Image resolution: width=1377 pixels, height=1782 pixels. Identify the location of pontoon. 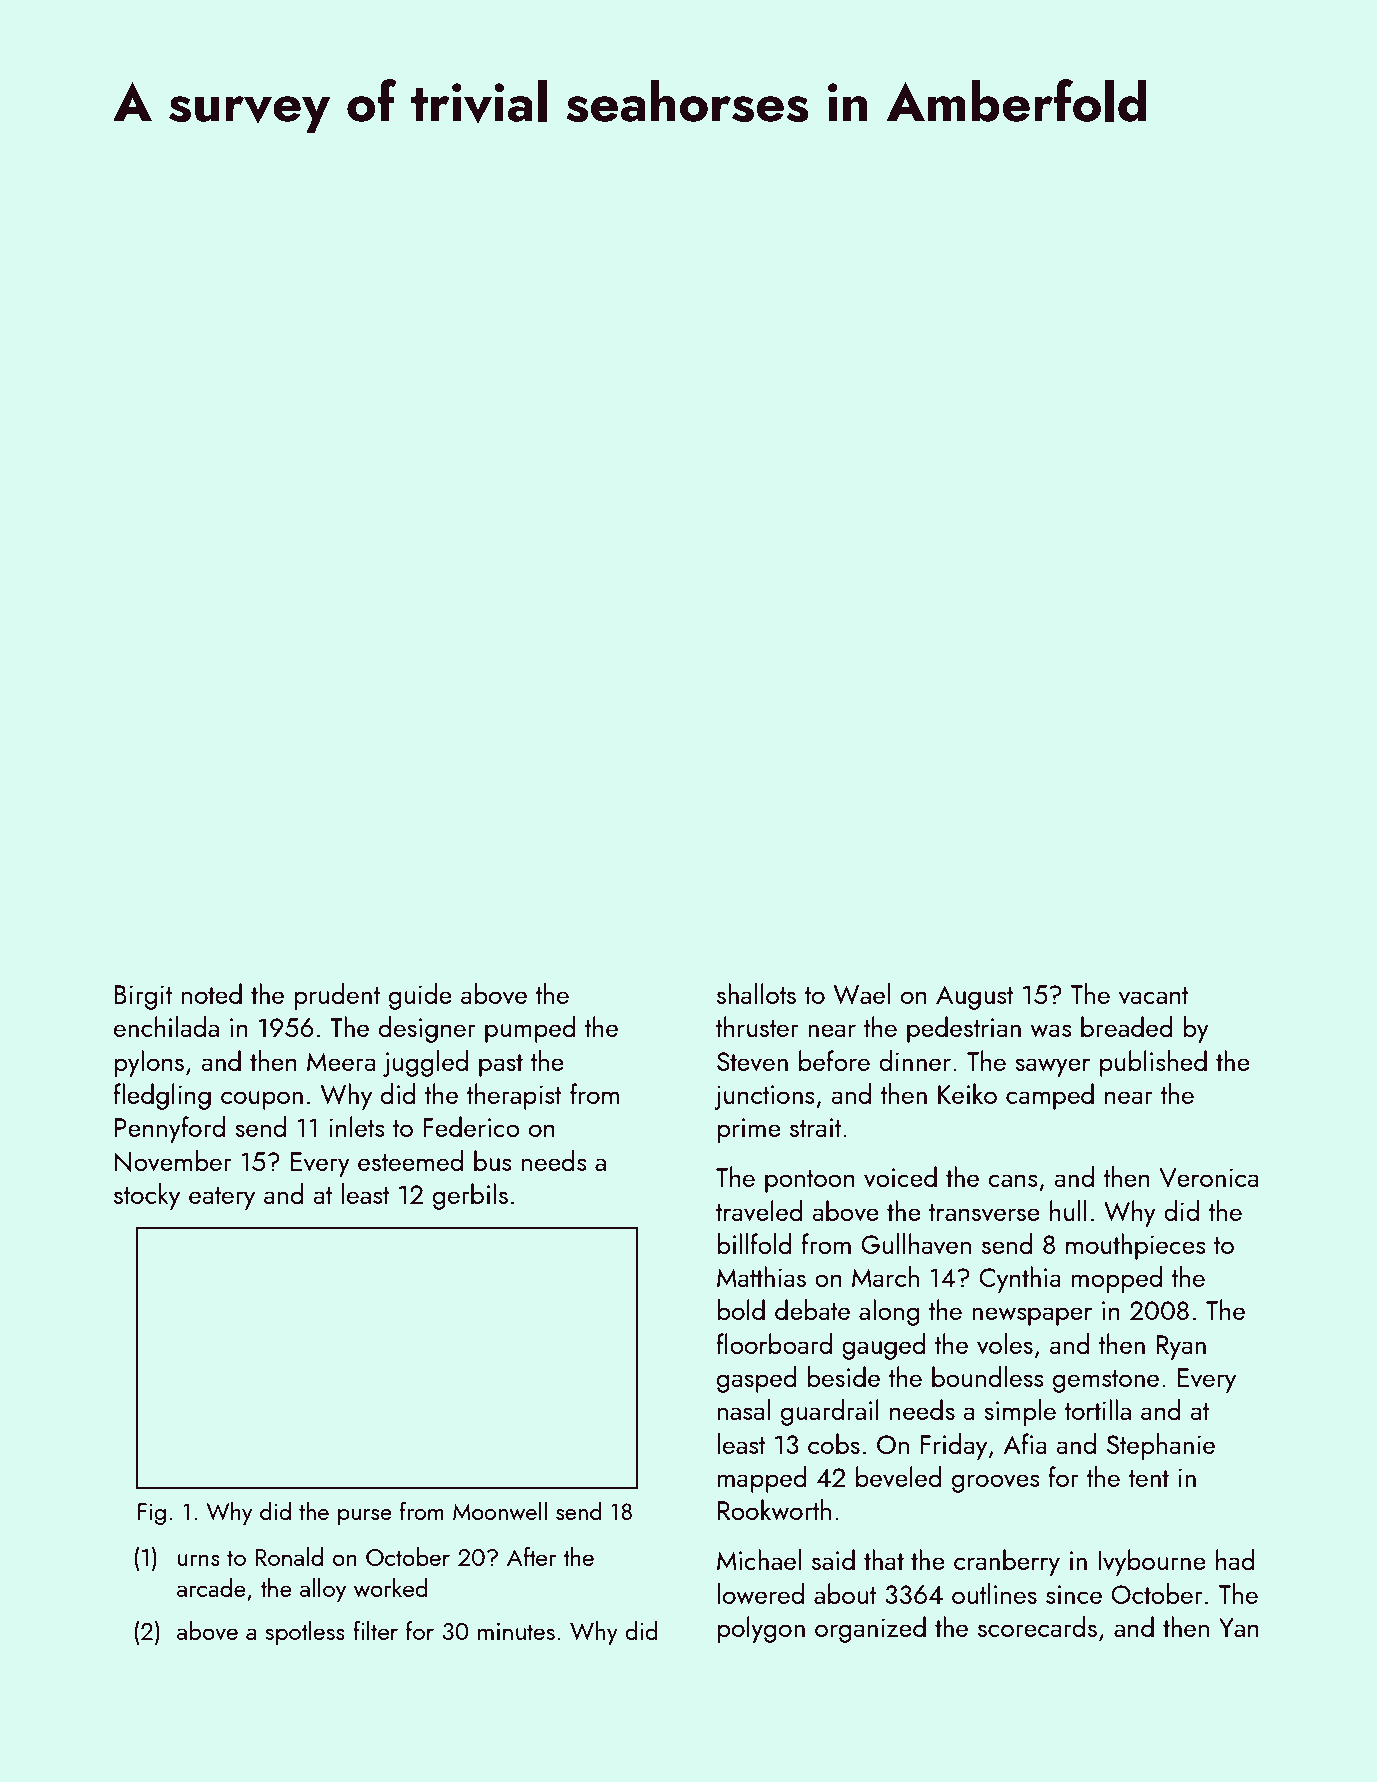
(810, 1181).
